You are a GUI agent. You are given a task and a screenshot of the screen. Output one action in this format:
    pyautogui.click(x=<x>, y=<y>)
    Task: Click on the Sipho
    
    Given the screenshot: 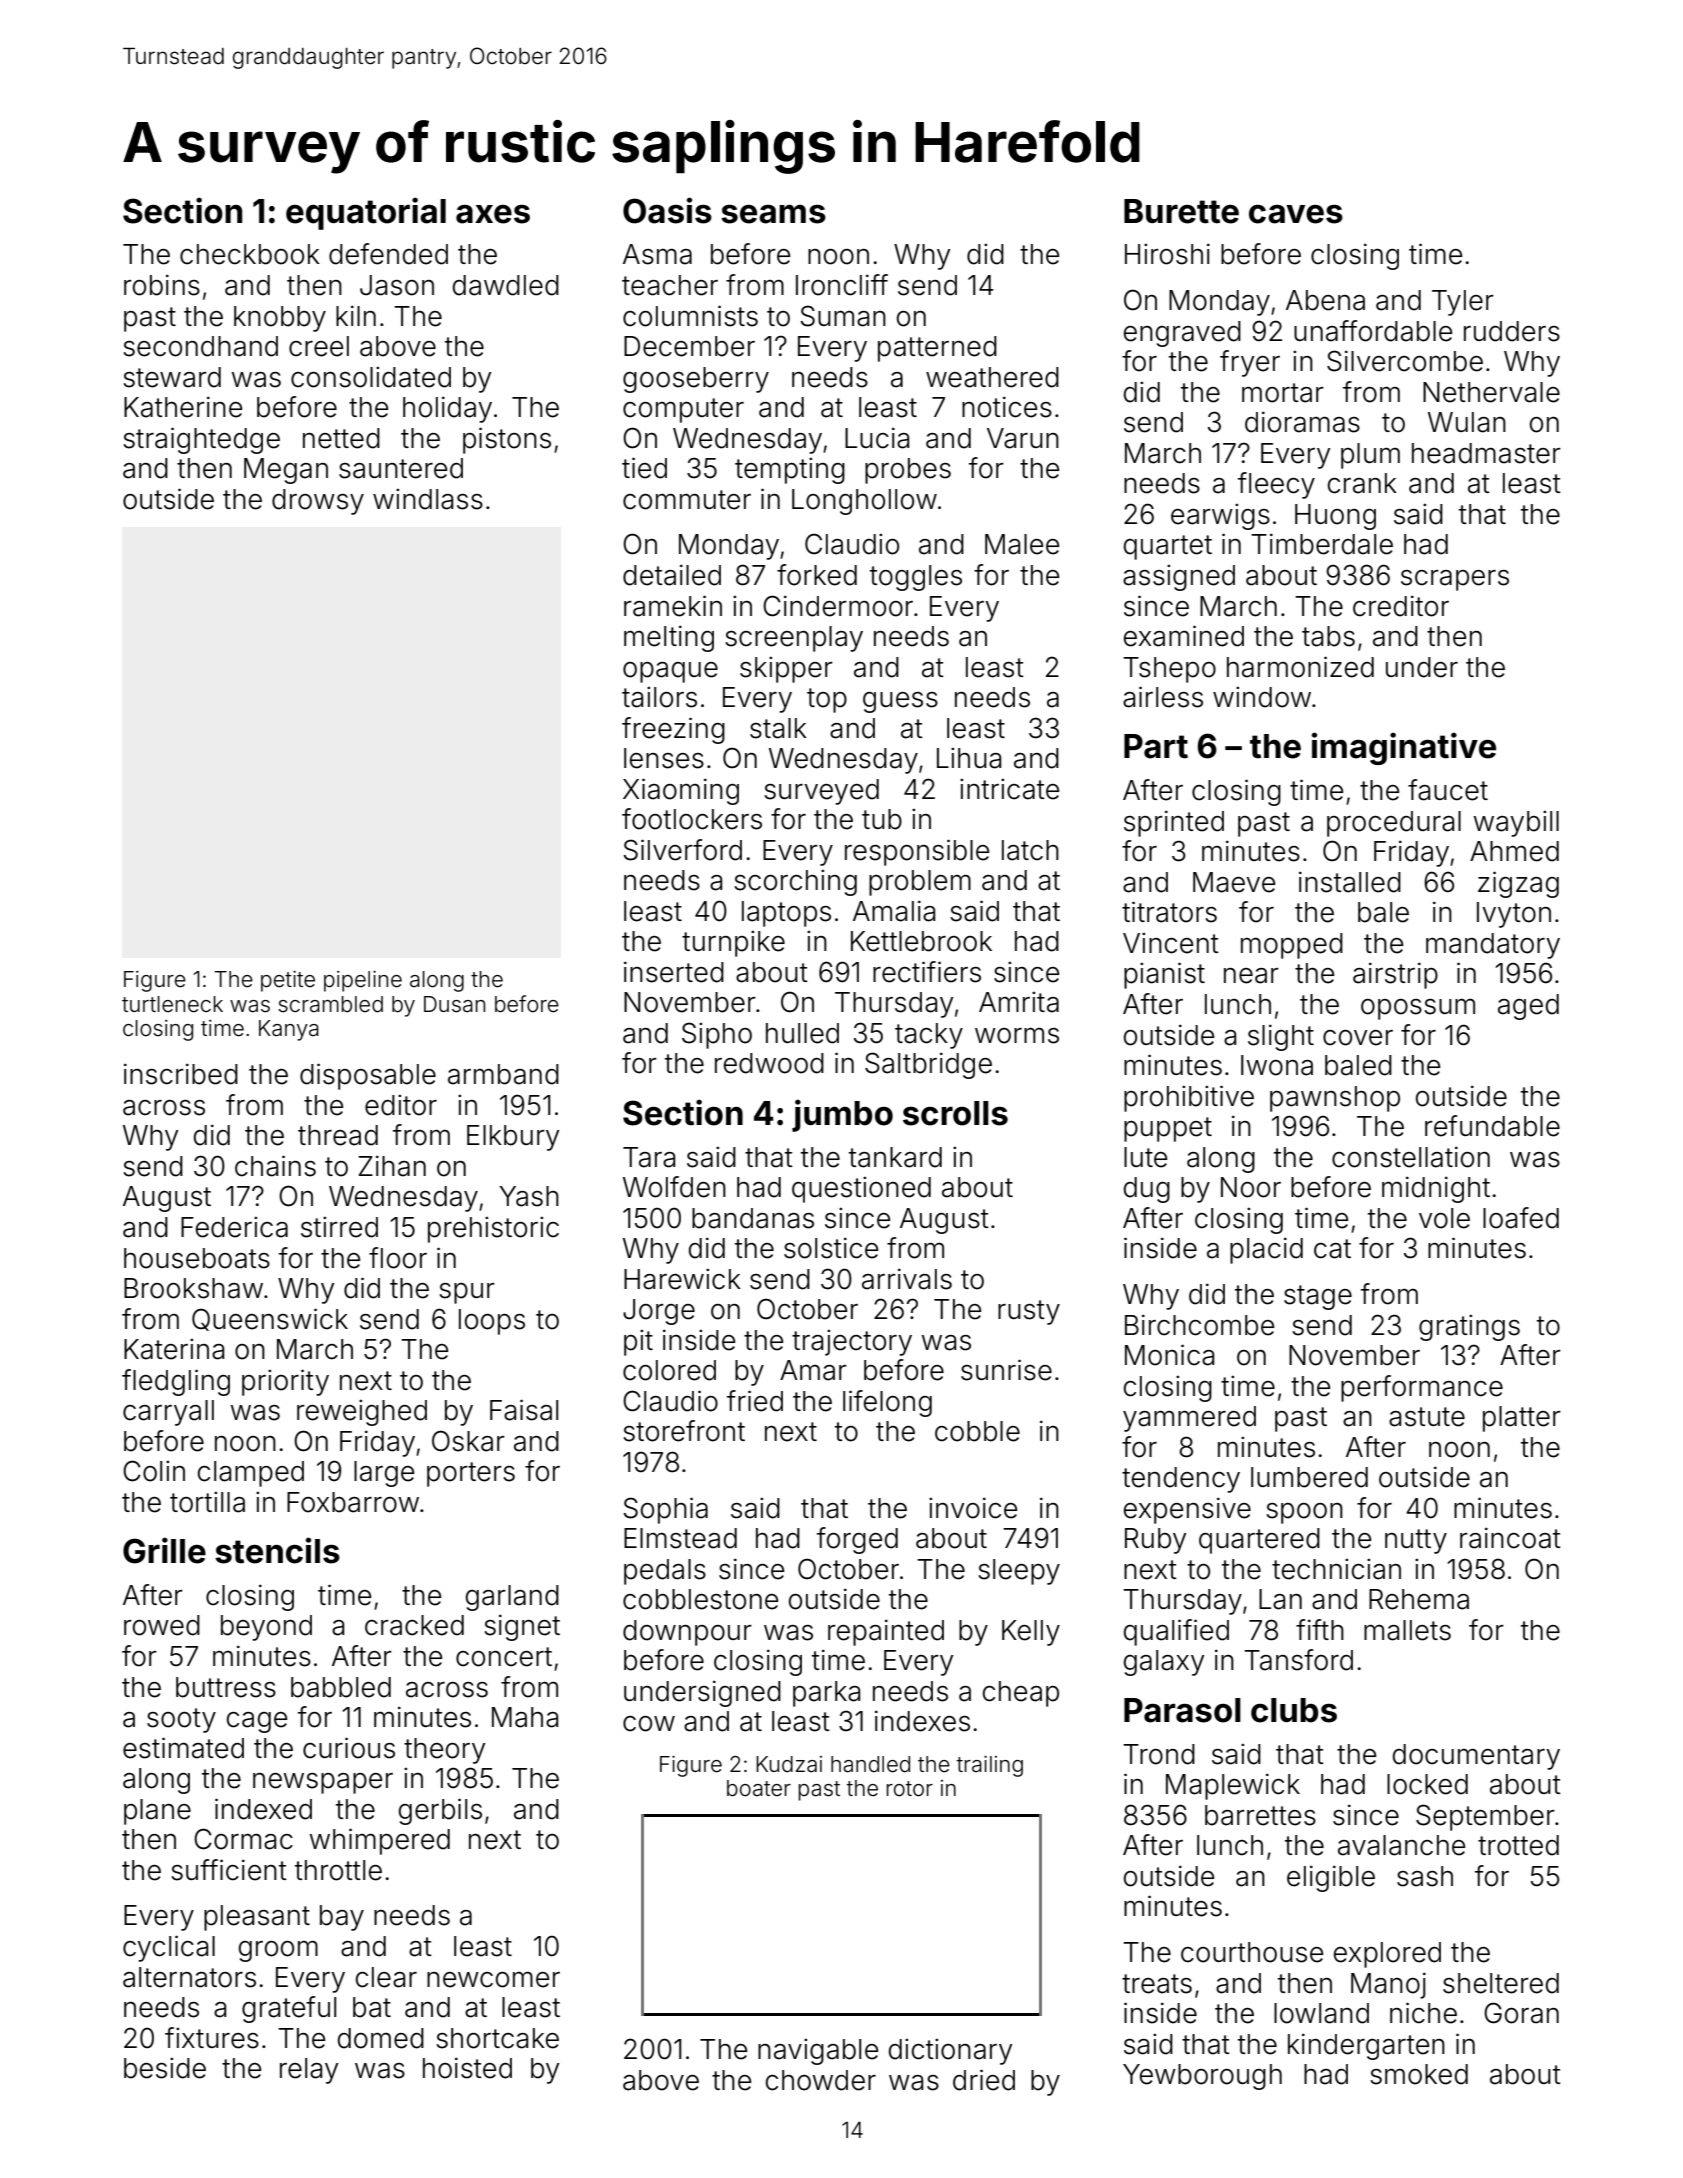 What is the action you would take?
    pyautogui.click(x=717, y=1035)
